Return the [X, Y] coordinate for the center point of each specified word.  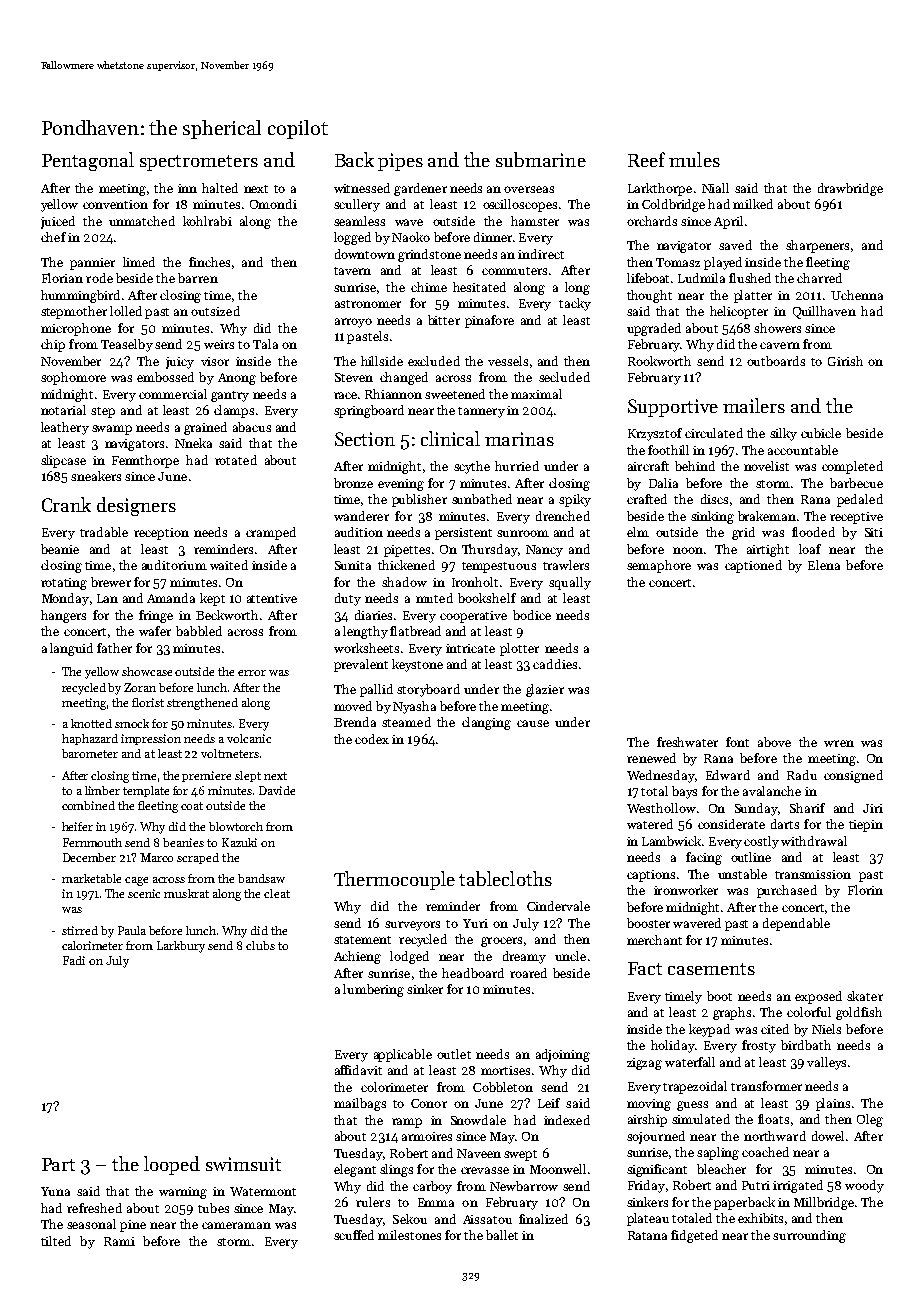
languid [71, 649]
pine [133, 1226]
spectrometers [199, 163]
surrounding [809, 1236]
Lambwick [671, 841]
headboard [473, 973]
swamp [112, 430]
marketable [91, 878]
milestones [409, 1235]
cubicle [821, 433]
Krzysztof [655, 434]
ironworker [686, 890]
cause [533, 723]
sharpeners [817, 246]
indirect [541, 254]
